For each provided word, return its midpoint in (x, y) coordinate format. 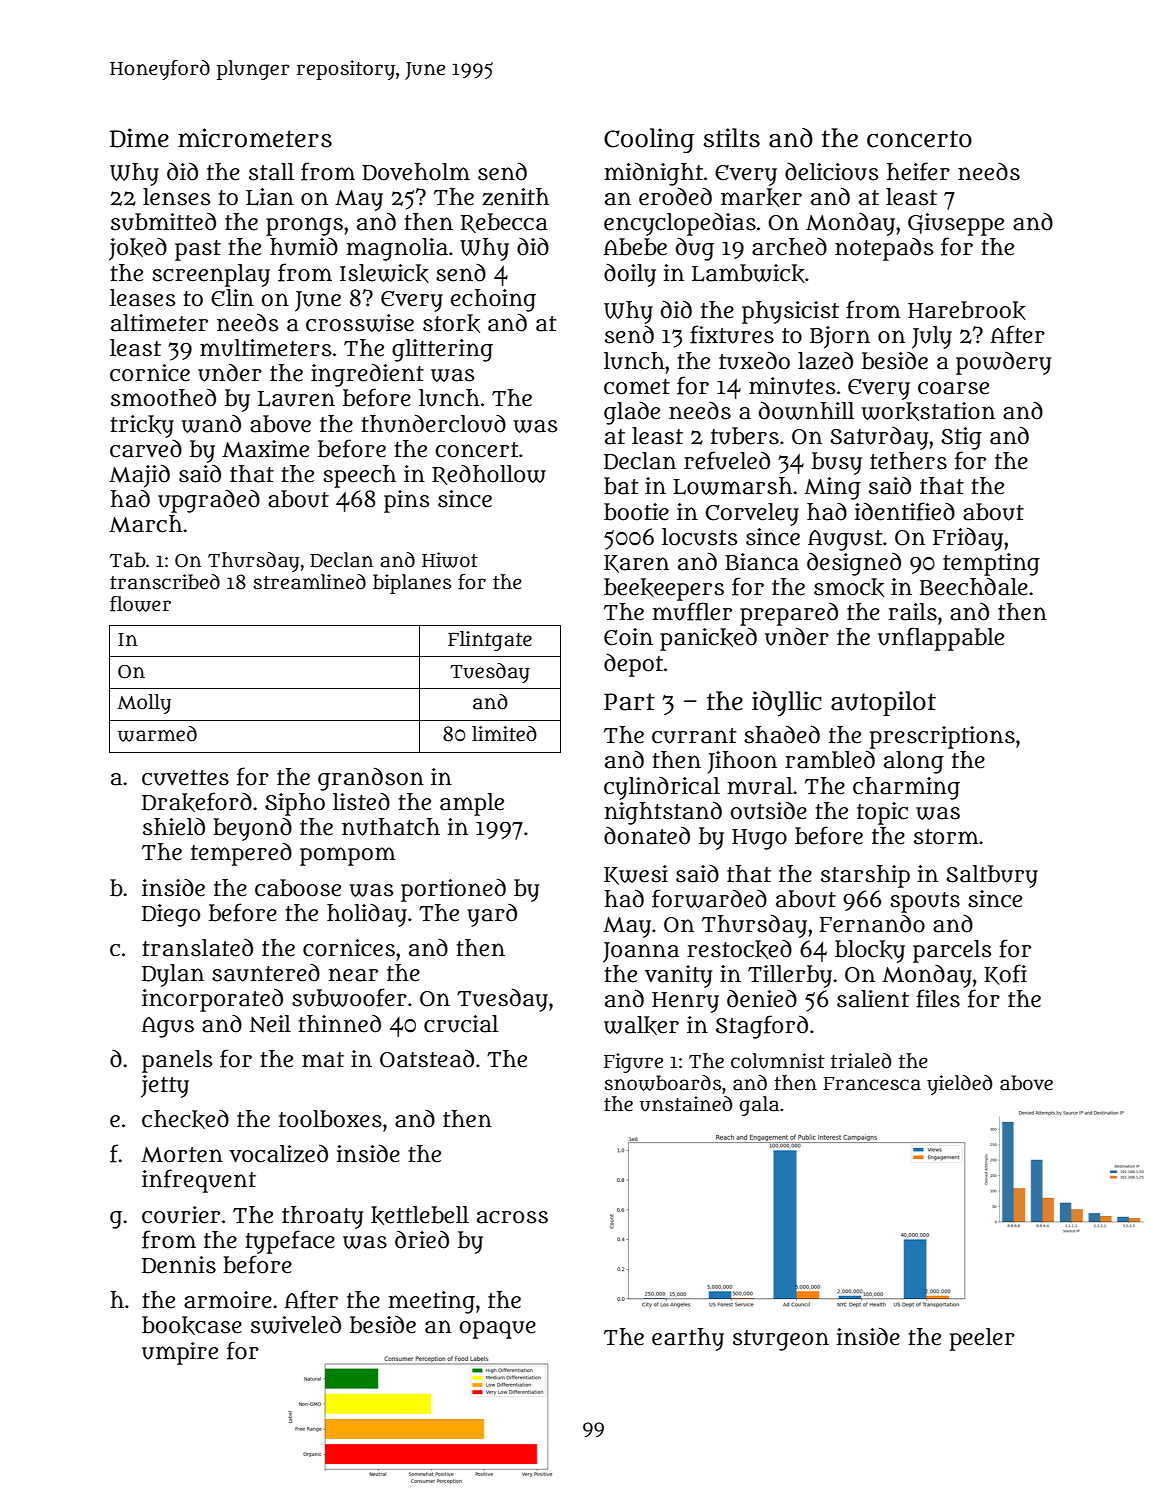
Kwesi (636, 875)
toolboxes (330, 1119)
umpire (180, 1353)
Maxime (265, 449)
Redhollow (489, 475)
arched (789, 247)
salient (873, 999)
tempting (991, 564)
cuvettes (185, 778)
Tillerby (790, 976)
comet (637, 387)
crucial (461, 1024)
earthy (688, 1339)
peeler (982, 1339)
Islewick (384, 273)
